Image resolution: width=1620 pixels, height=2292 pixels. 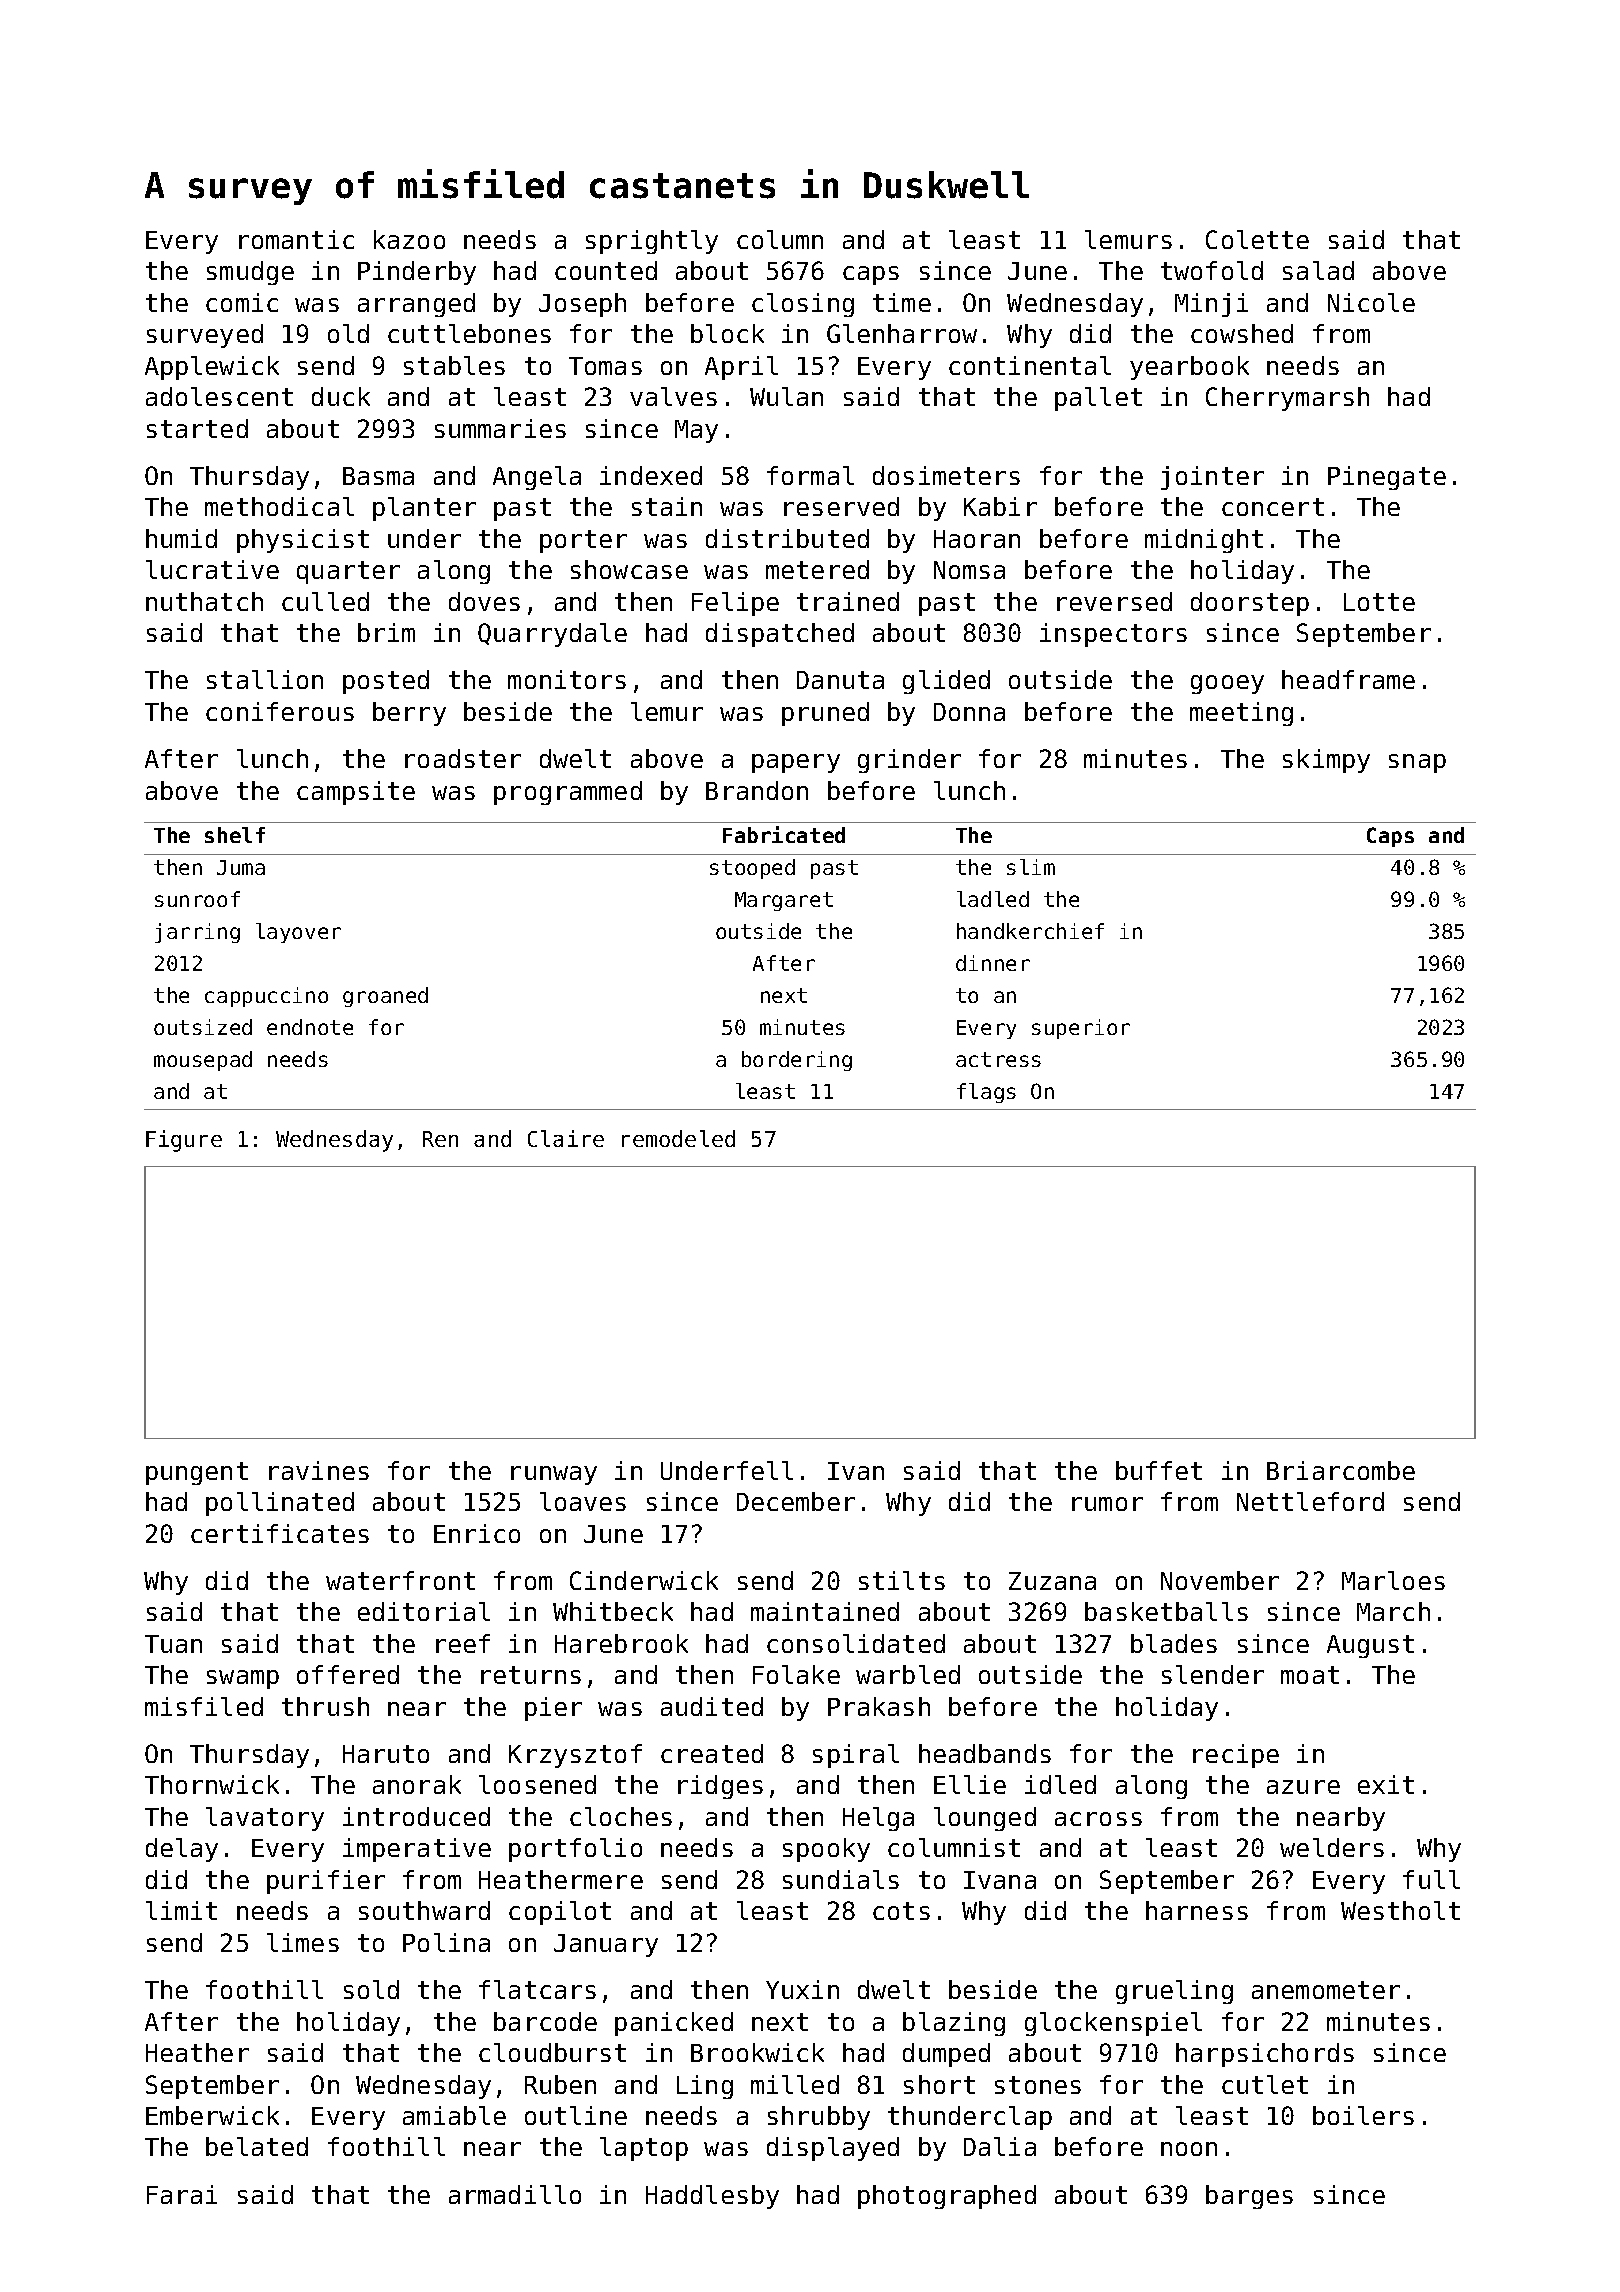 I want to click on December, so click(x=796, y=1501).
